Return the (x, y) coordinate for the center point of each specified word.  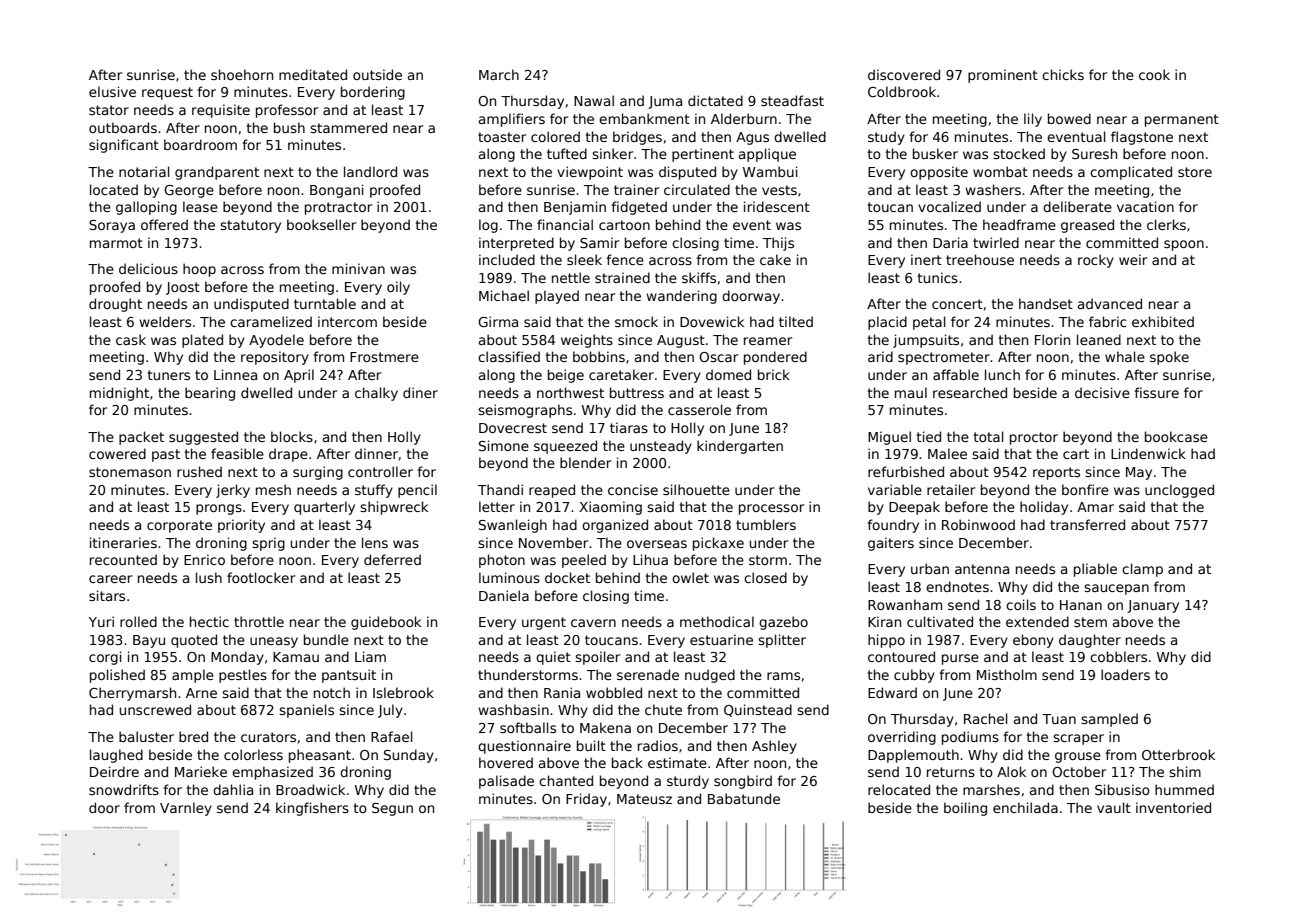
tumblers (766, 524)
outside (377, 74)
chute (663, 709)
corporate (179, 526)
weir (1133, 259)
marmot (116, 243)
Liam (370, 656)
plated (202, 341)
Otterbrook (1178, 754)
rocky (1096, 261)
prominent (1003, 76)
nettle (571, 277)
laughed (116, 756)
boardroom (200, 144)
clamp (1142, 570)
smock (636, 321)
